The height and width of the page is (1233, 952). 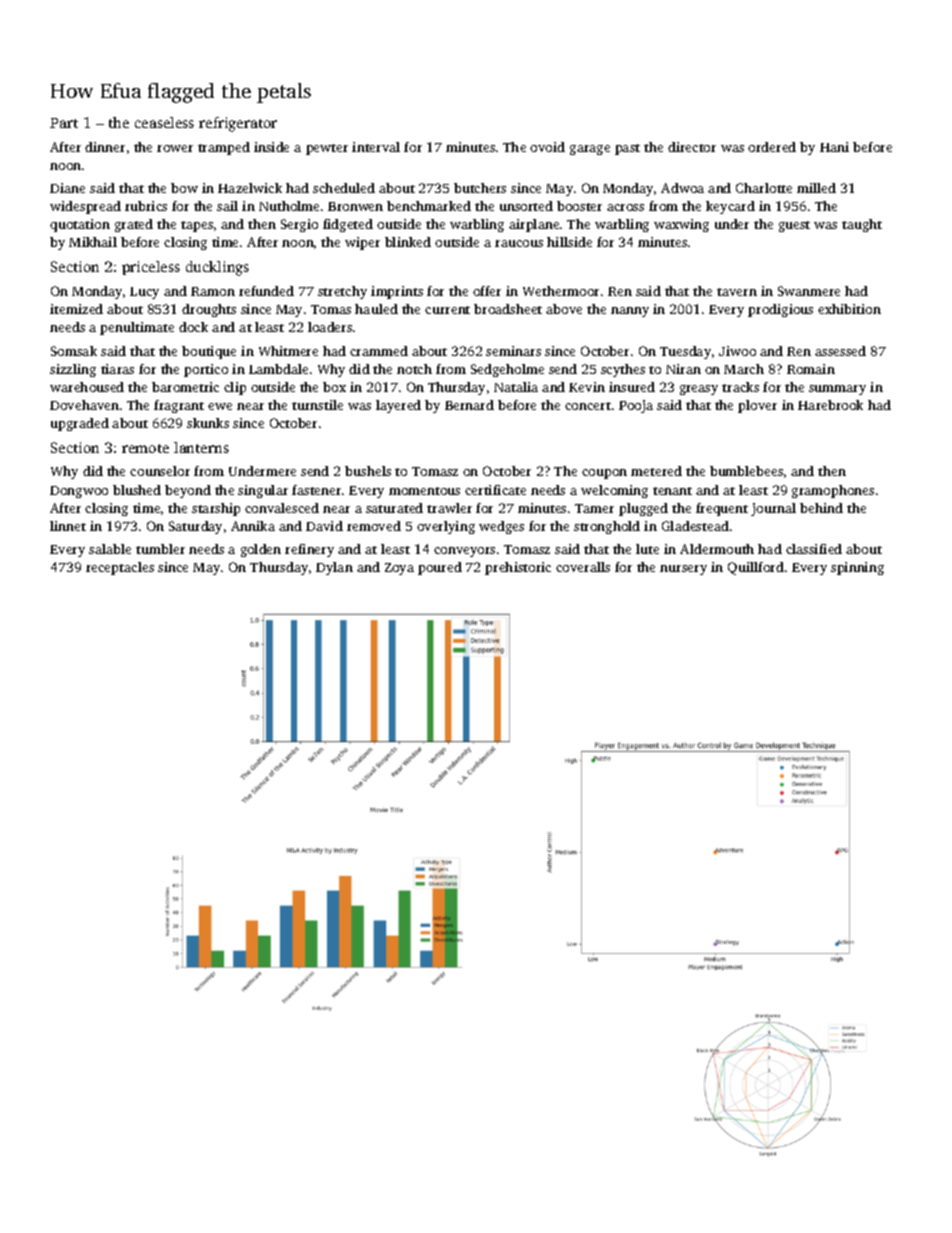 What do you see at coordinates (594, 508) in the page?
I see `Tamer` at bounding box center [594, 508].
